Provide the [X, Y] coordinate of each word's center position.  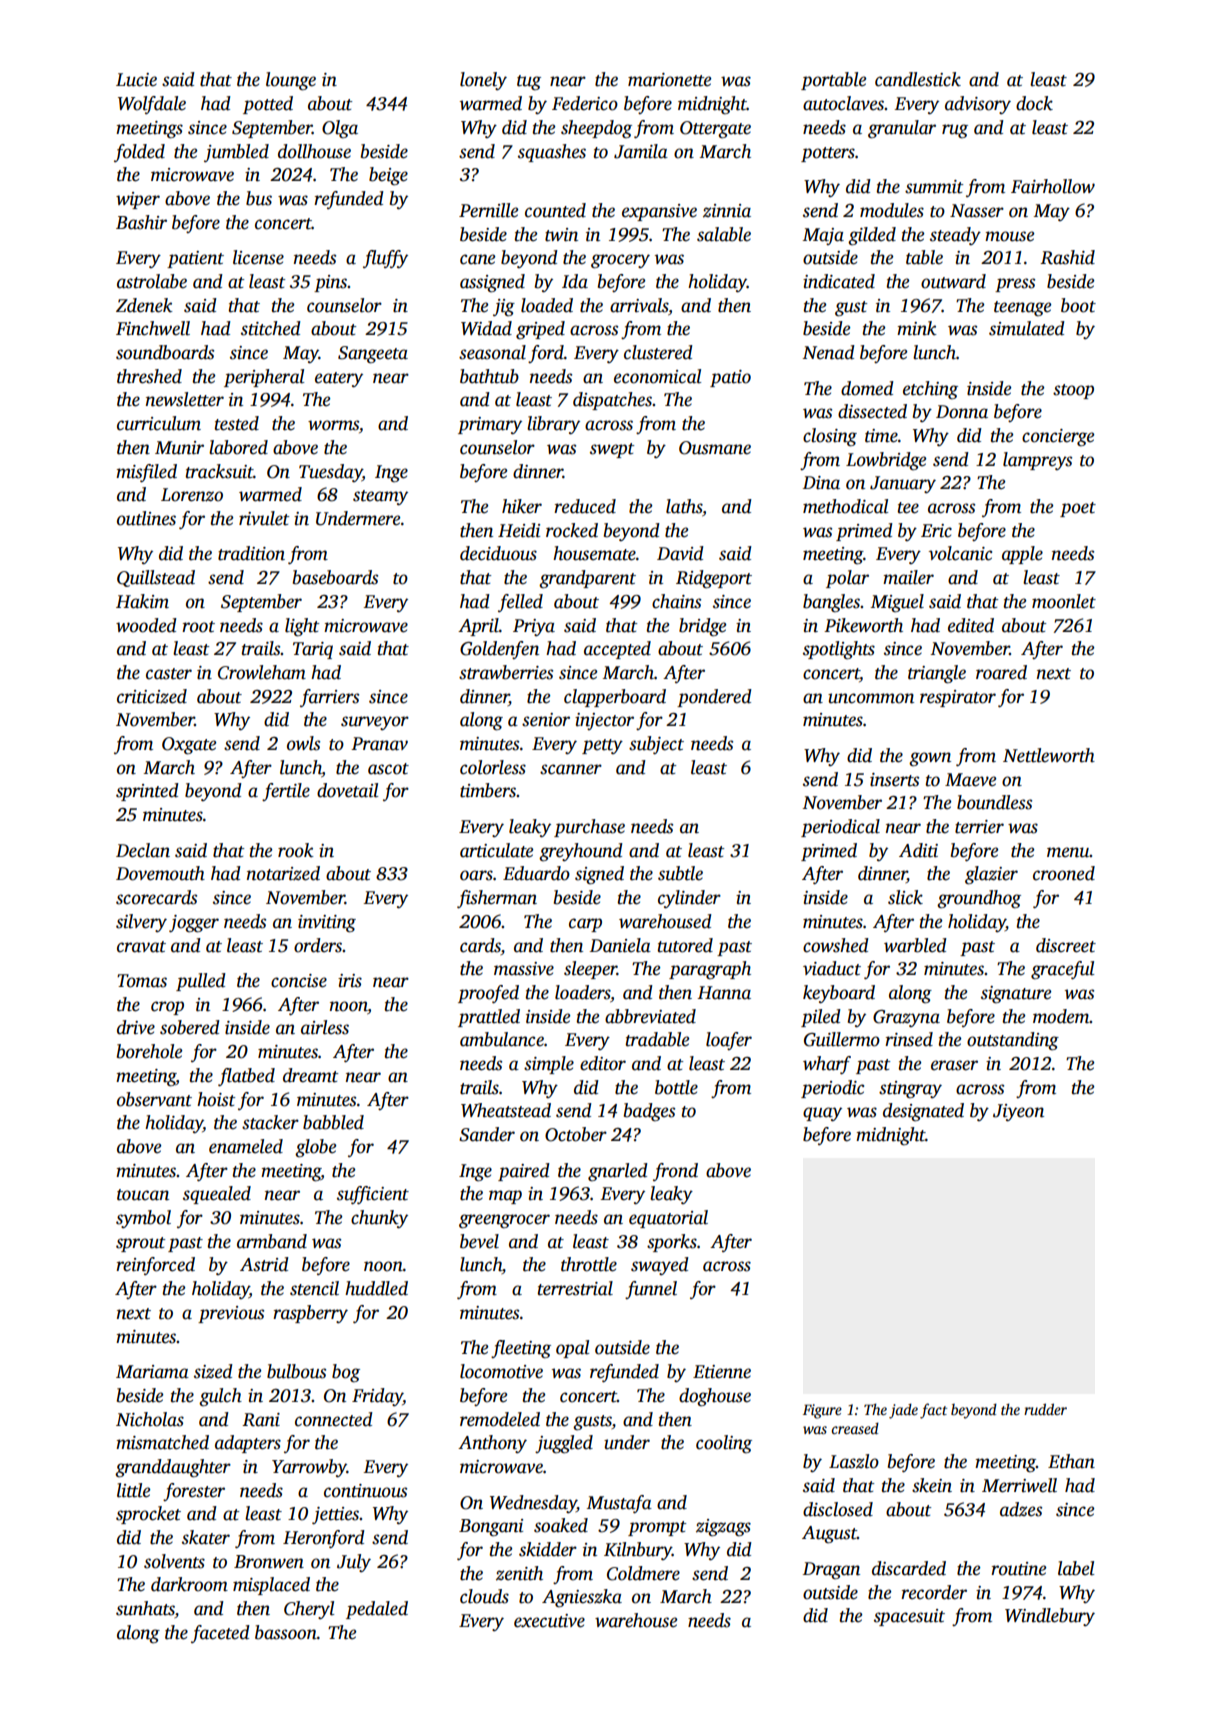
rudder [1045, 1409]
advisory [978, 105]
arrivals [639, 305]
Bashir [141, 222]
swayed [660, 1266]
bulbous [296, 1371]
